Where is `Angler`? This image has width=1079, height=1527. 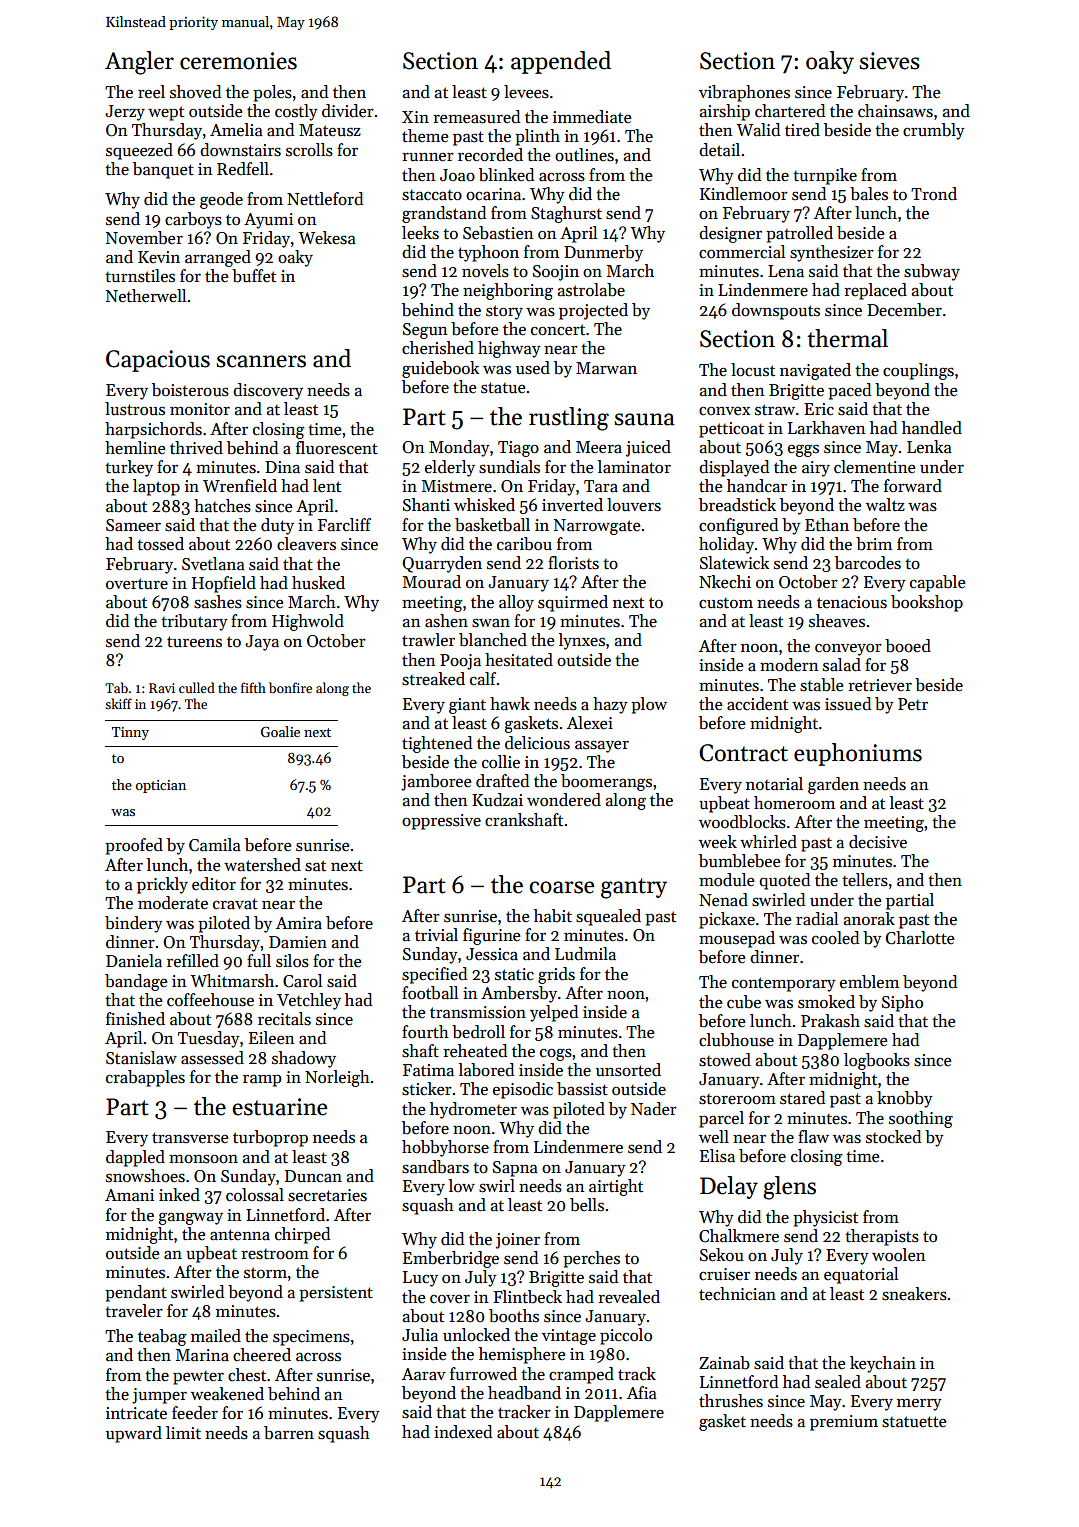 Angler is located at coordinates (139, 63).
